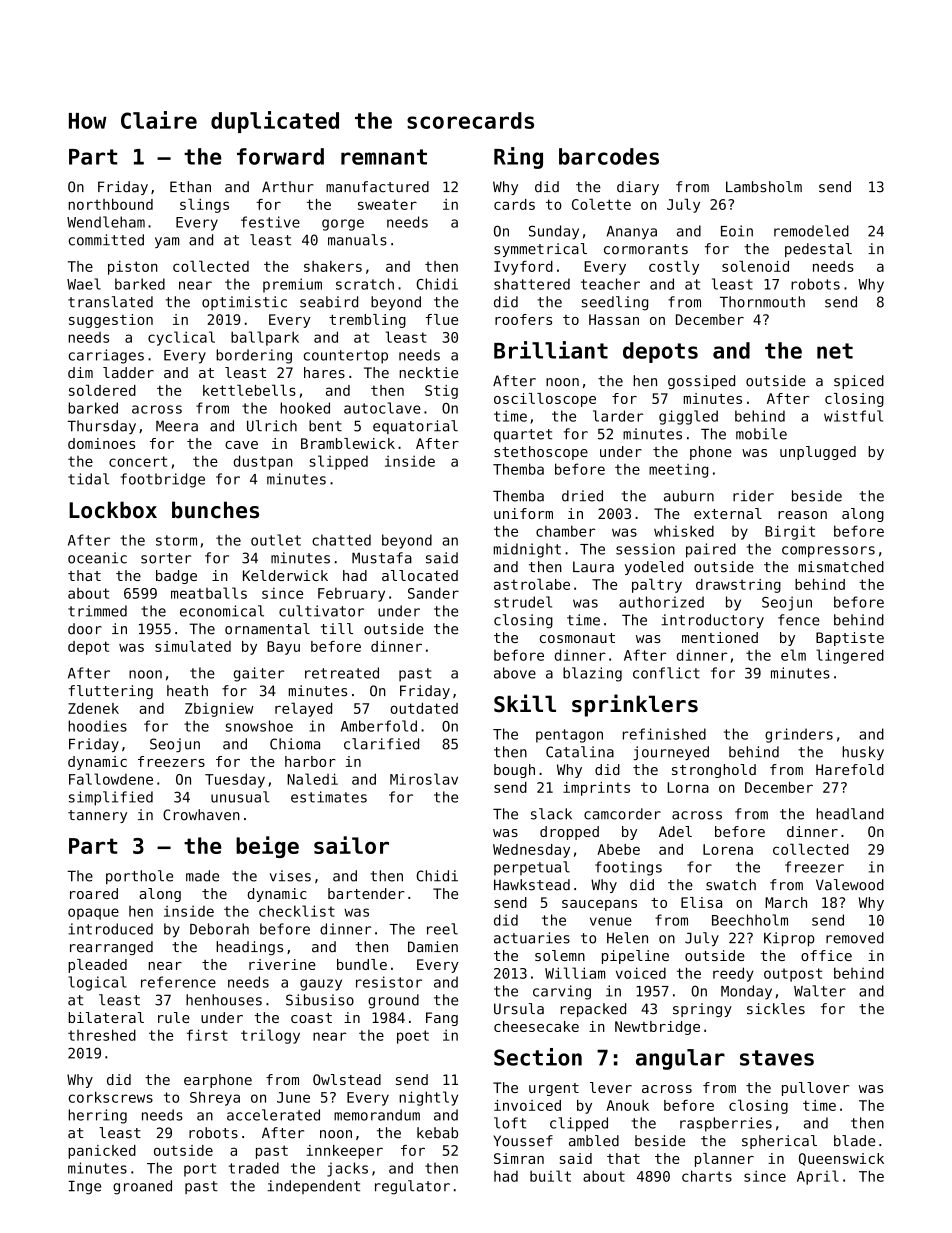 Image resolution: width=952 pixels, height=1233 pixels. Describe the element at coordinates (777, 1058) in the screenshot. I see `staves` at that location.
